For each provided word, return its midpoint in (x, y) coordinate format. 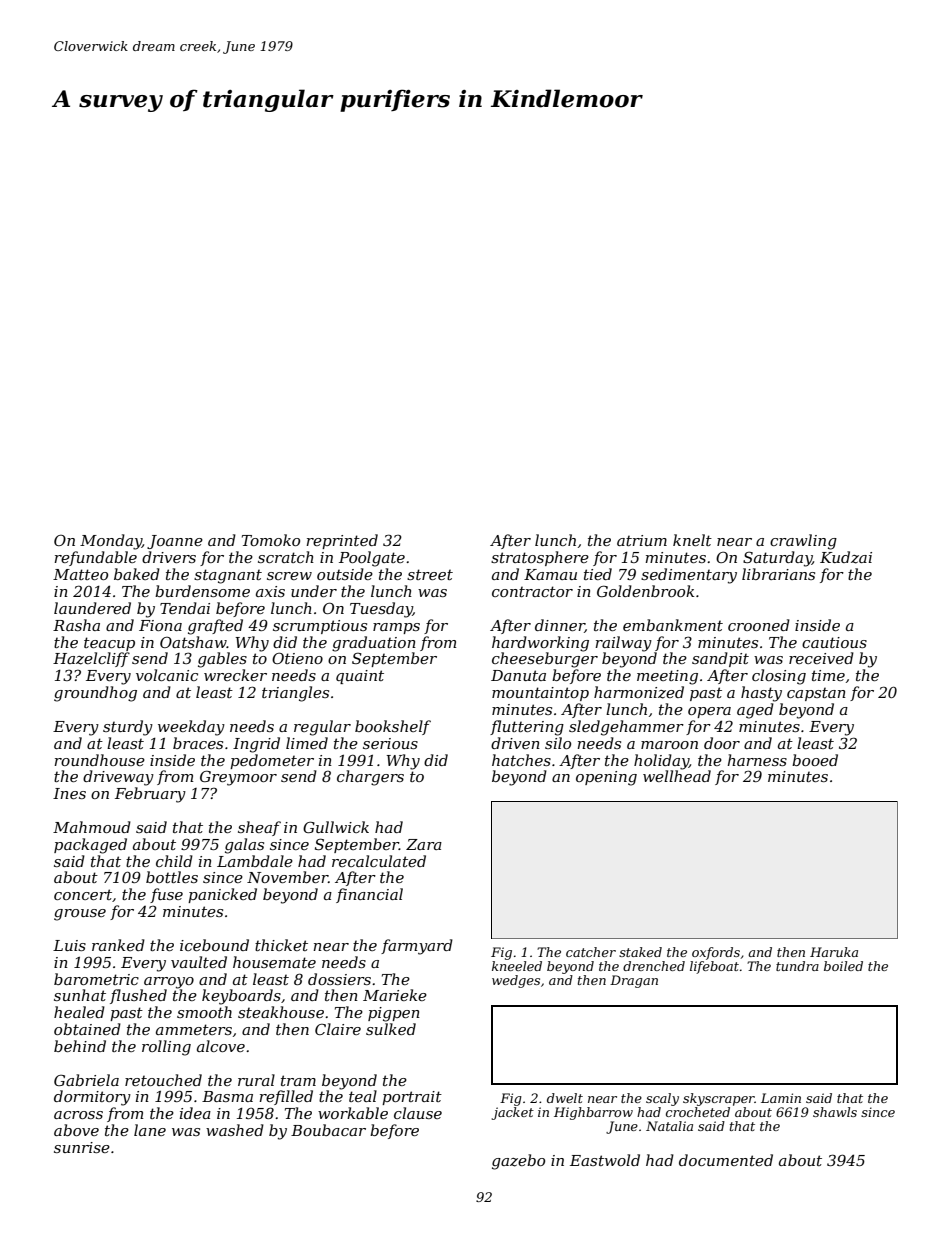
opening (606, 778)
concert (83, 894)
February (150, 795)
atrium (642, 540)
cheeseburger (545, 660)
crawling (803, 542)
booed (815, 760)
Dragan (634, 981)
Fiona (160, 625)
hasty (761, 694)
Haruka (834, 952)
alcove (221, 1046)
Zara (424, 844)
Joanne (175, 542)
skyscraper (719, 1099)
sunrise (82, 1147)
